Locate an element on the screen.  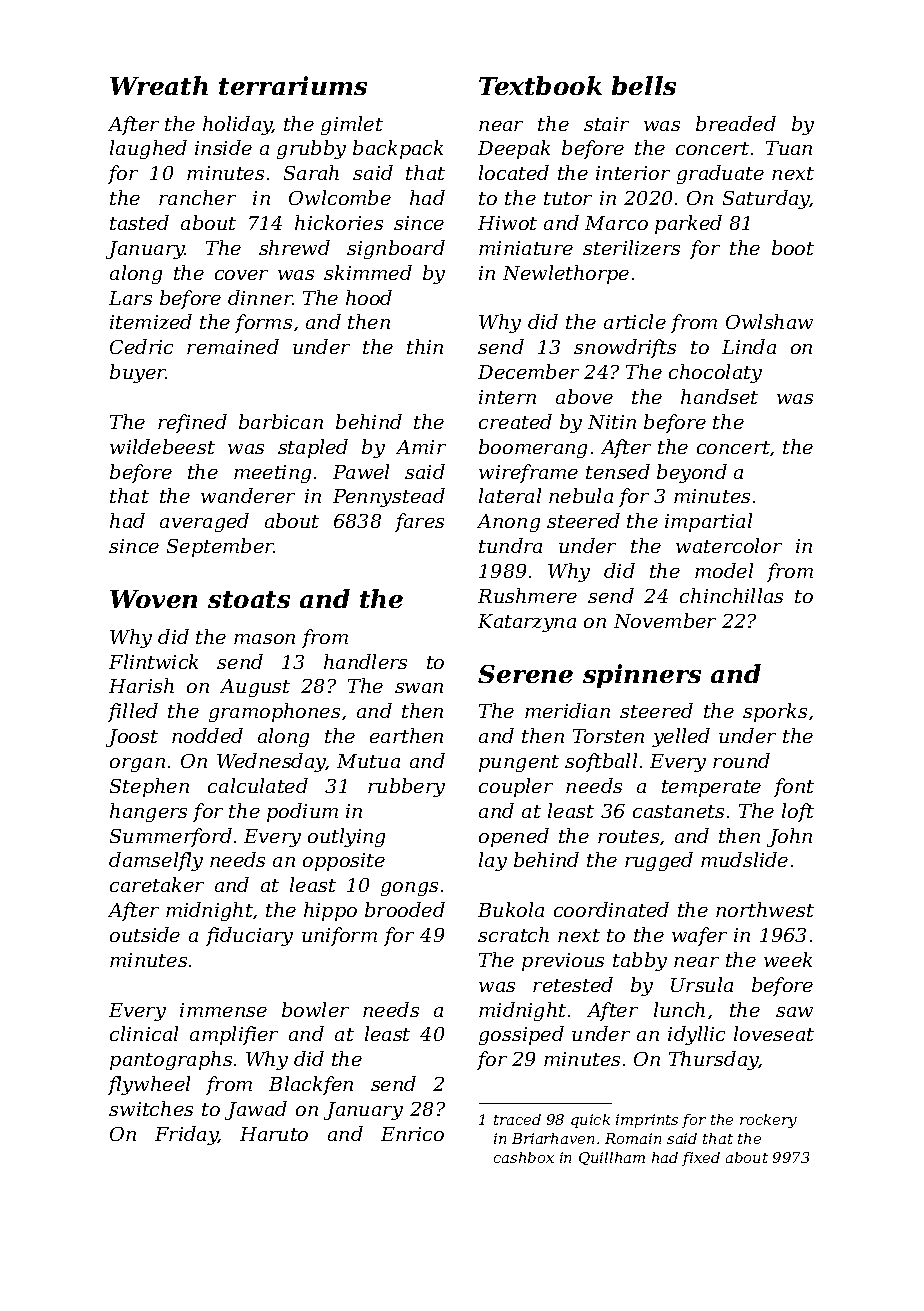
lunch is located at coordinates (679, 1009).
